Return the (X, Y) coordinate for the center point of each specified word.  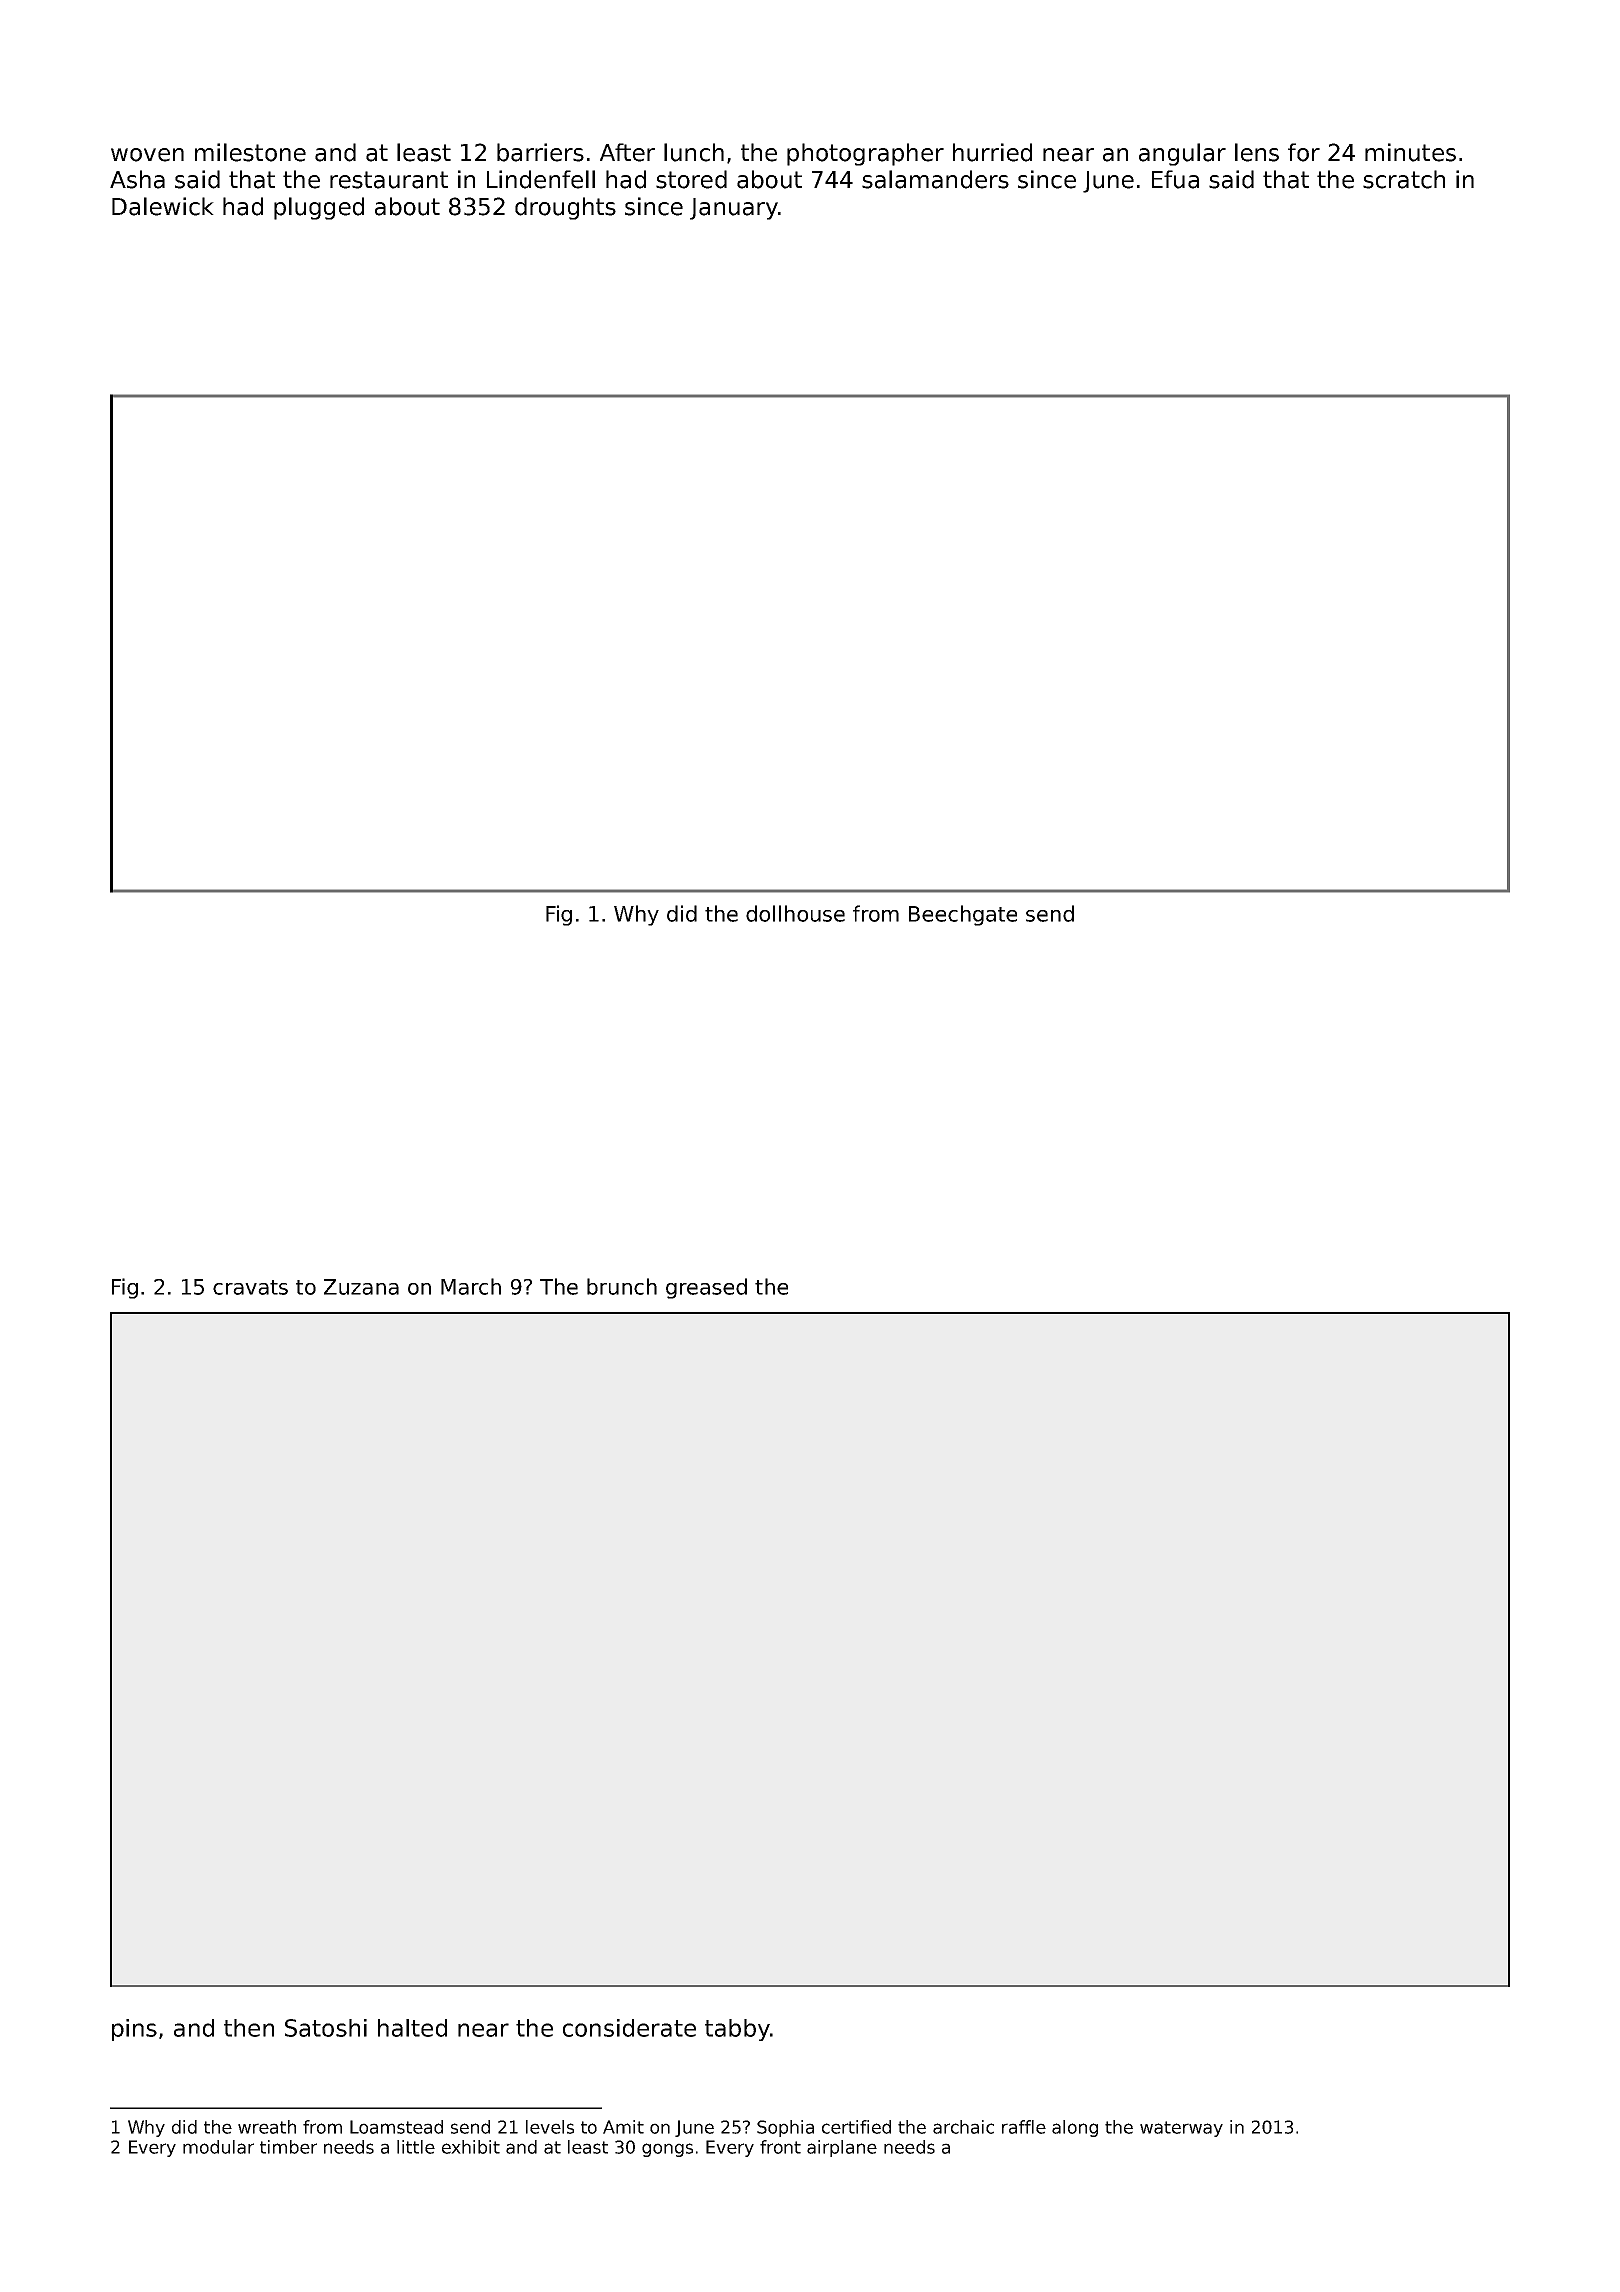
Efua (1175, 179)
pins (134, 2030)
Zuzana (361, 1287)
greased (706, 1288)
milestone (250, 152)
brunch (622, 1286)
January (734, 209)
